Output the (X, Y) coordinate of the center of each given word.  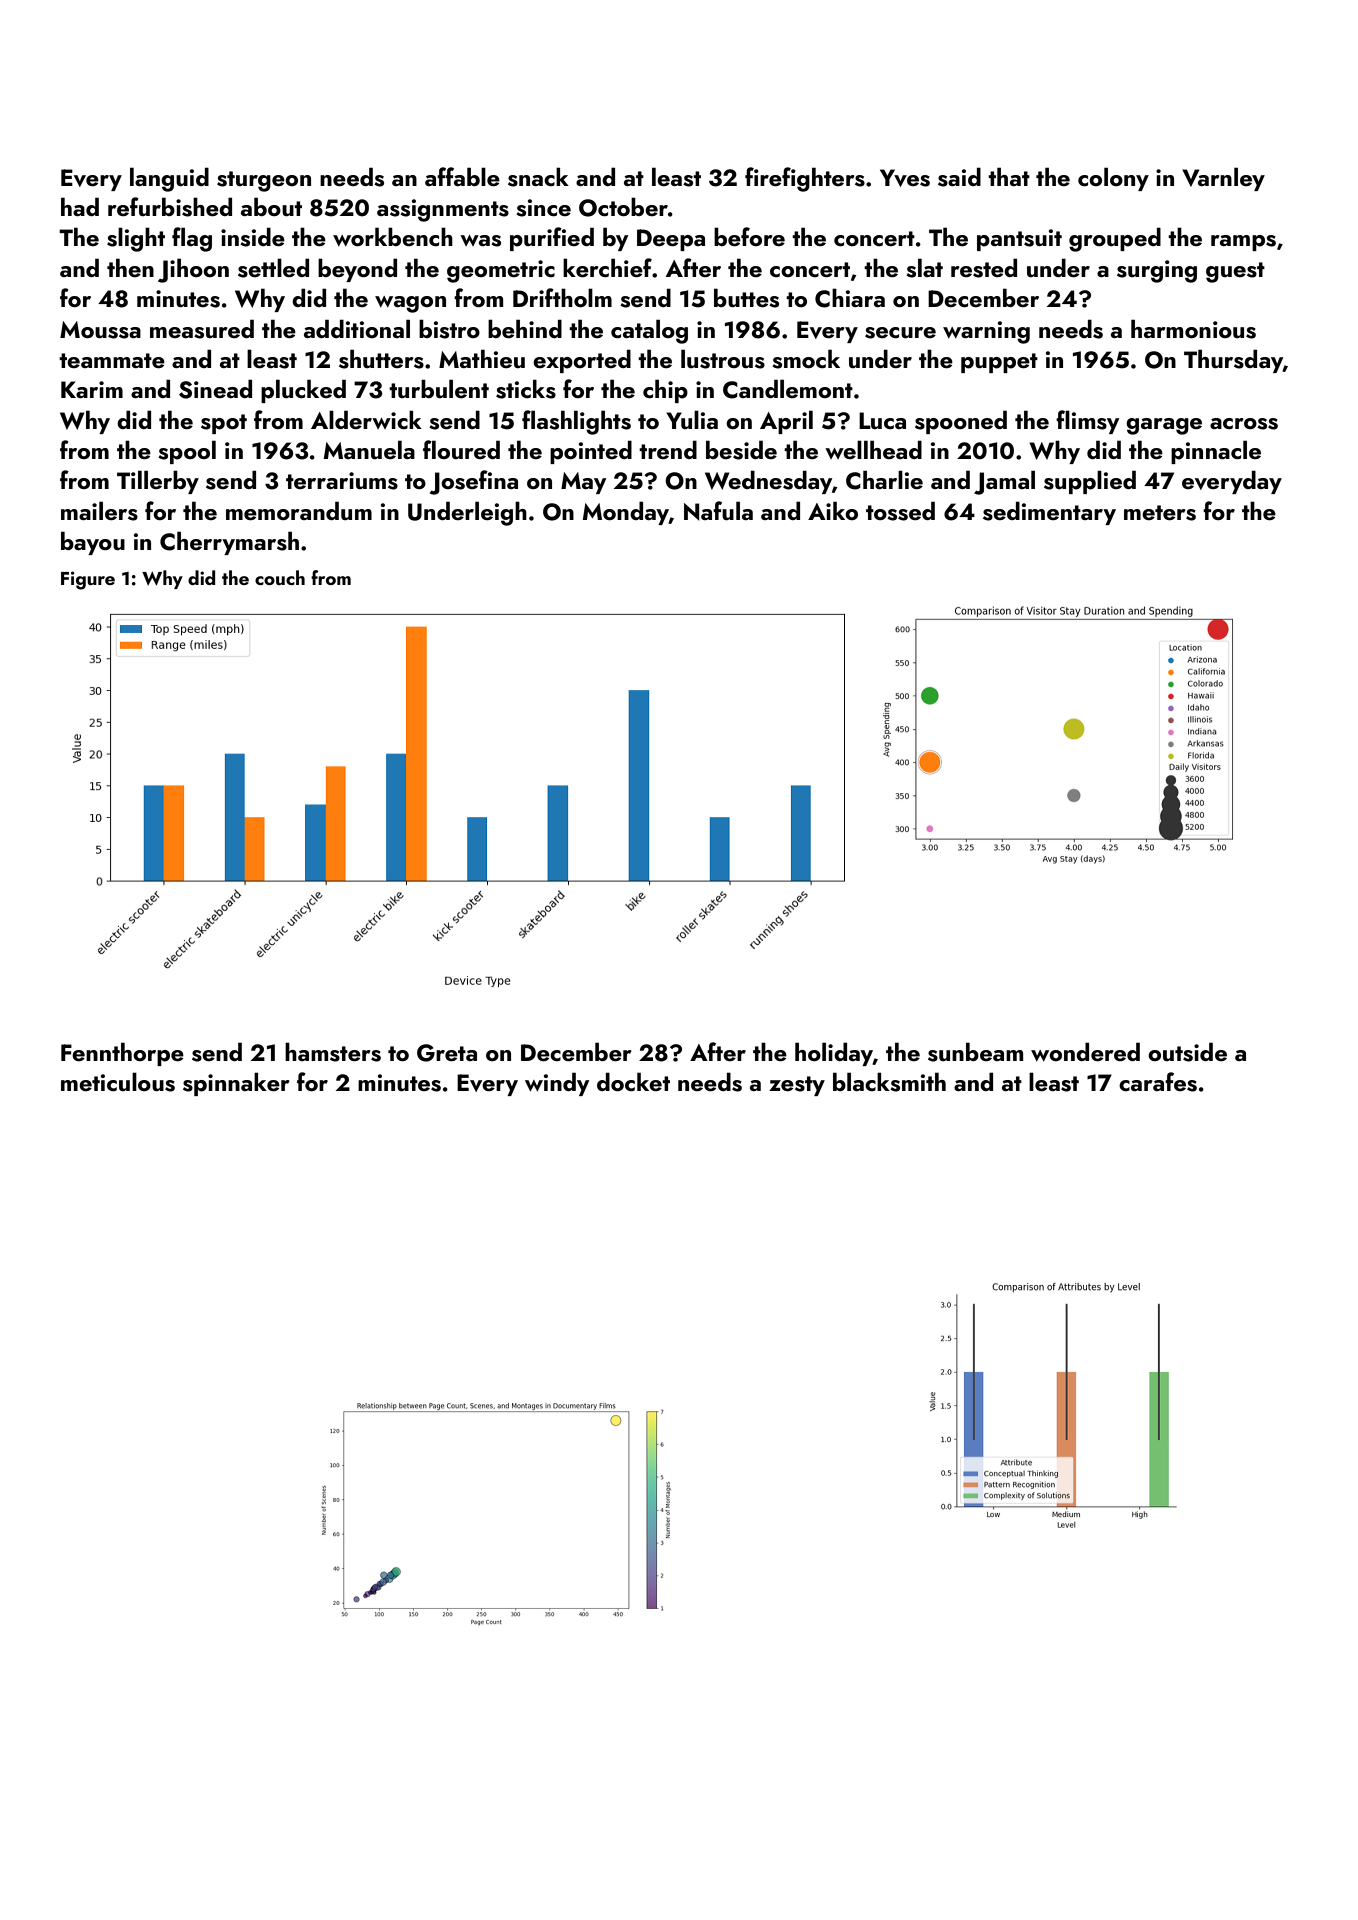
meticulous (118, 1082)
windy (557, 1084)
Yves (905, 178)
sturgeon (264, 181)
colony (1113, 179)
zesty (797, 1086)
